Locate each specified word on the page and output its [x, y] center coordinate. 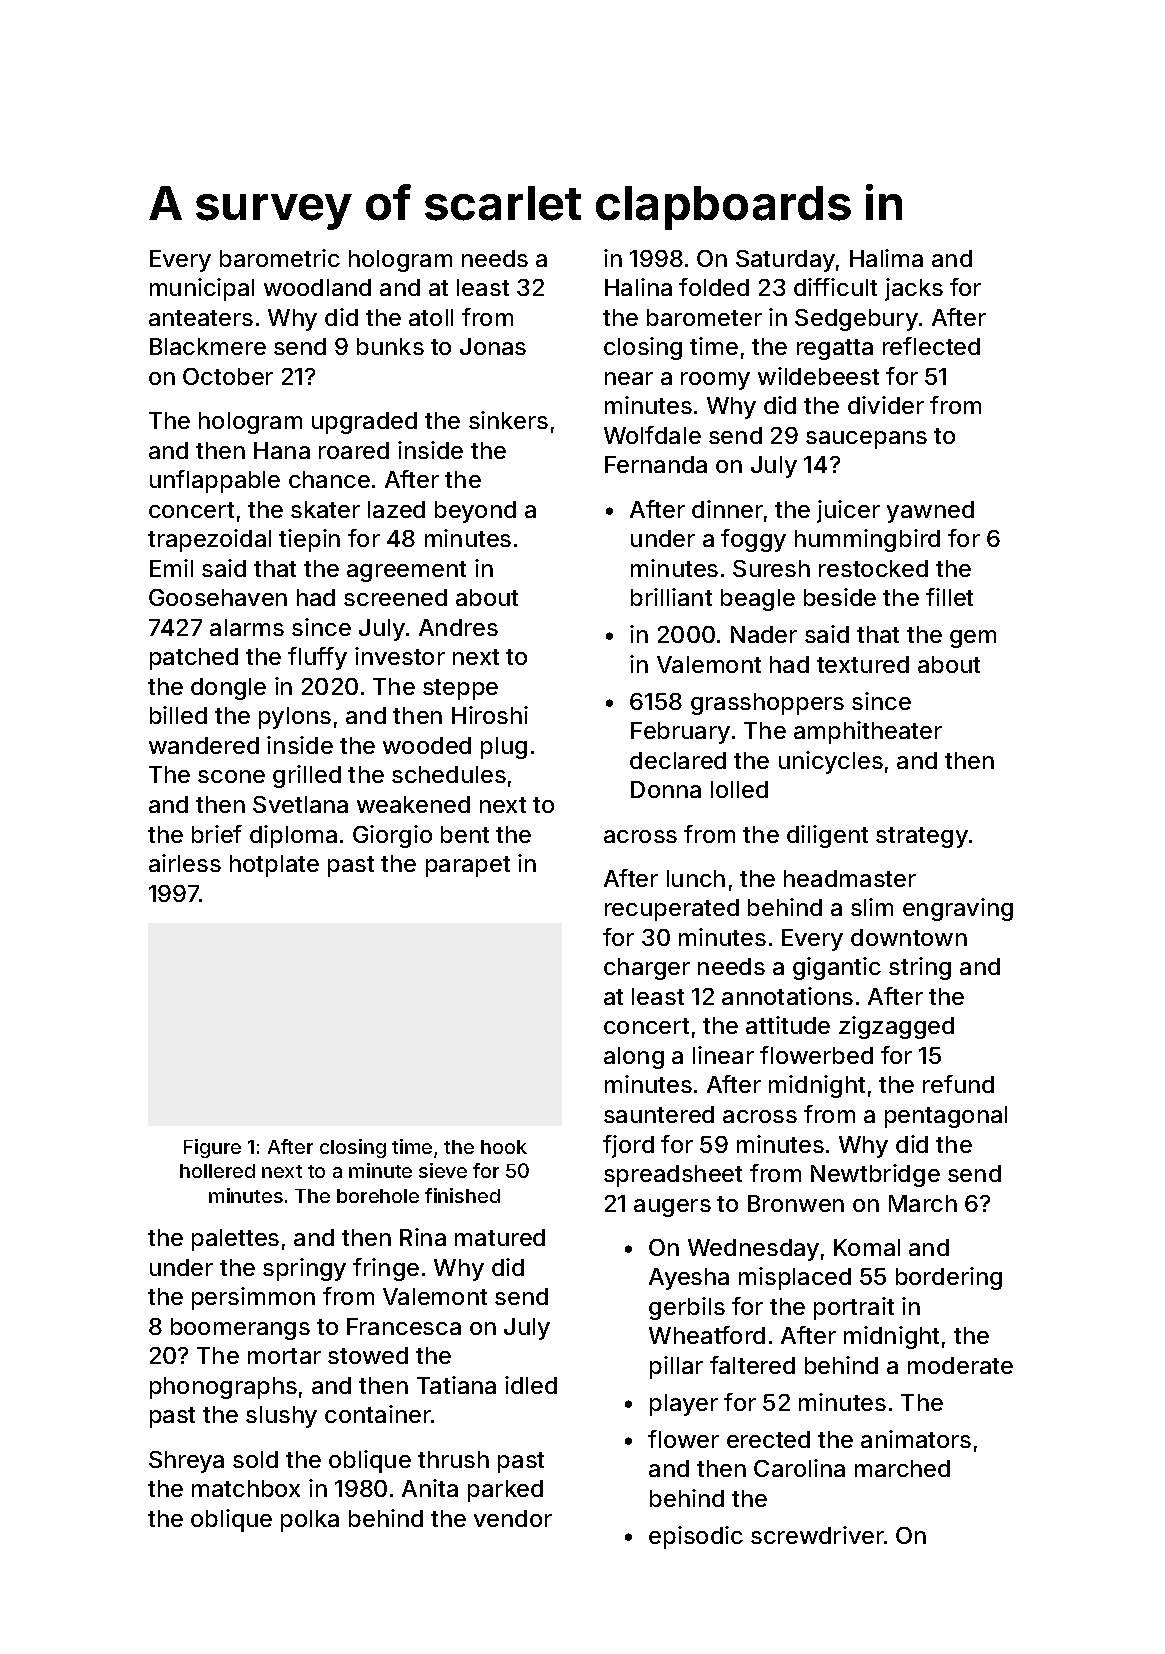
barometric [280, 258]
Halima [886, 258]
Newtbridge [875, 1175]
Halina [638, 287]
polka [310, 1521]
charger [647, 969]
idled [531, 1385]
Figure [212, 1148]
